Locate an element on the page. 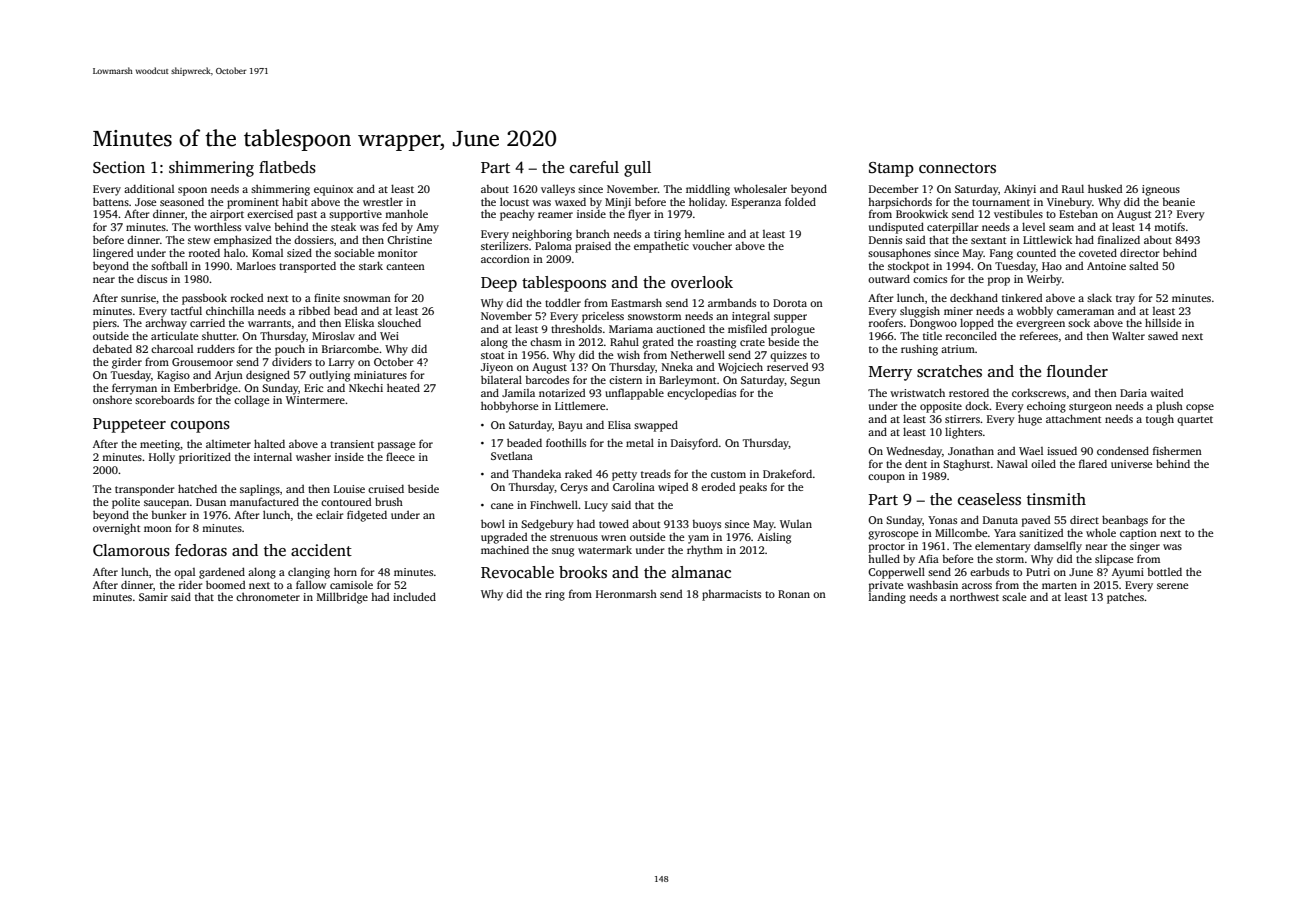 The image size is (1308, 924). Puppeteer is located at coordinates (129, 425).
